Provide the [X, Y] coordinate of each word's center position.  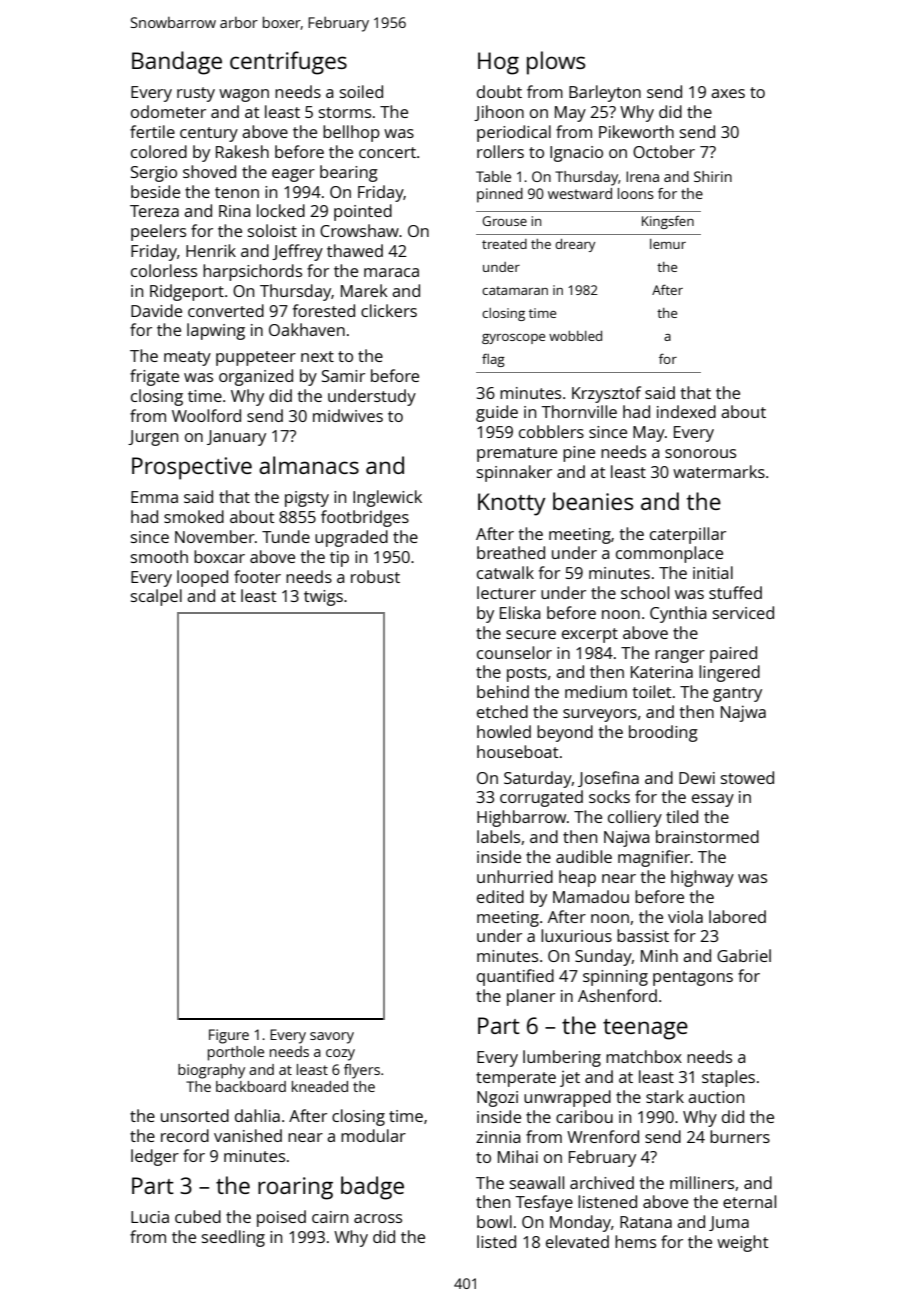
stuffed [735, 592]
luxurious [576, 935]
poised [281, 1218]
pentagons [693, 978]
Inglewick [387, 498]
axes [728, 93]
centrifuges [288, 63]
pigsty [307, 499]
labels [498, 836]
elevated [577, 1241]
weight [743, 1243]
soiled [361, 91]
